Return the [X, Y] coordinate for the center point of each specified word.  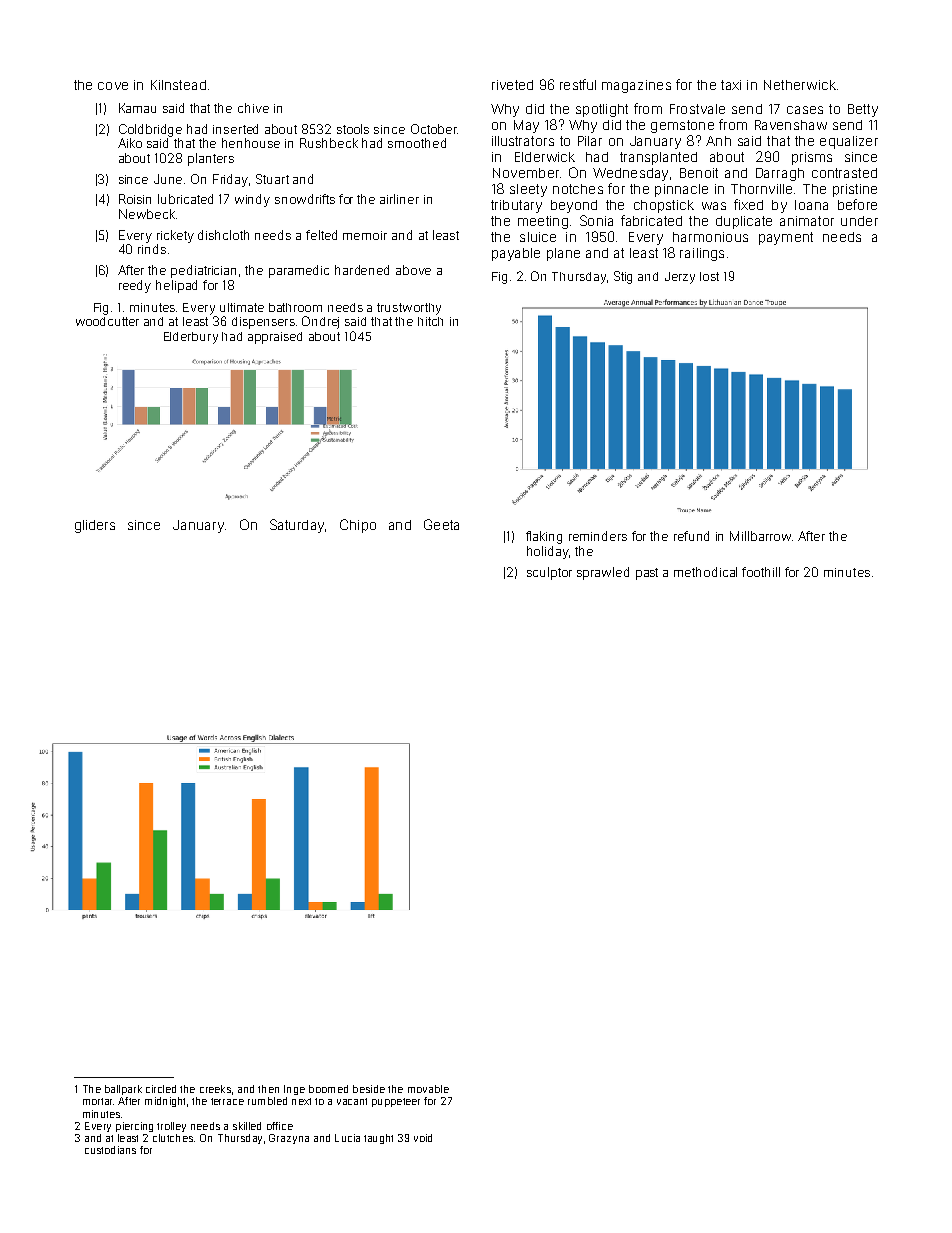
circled [161, 1089]
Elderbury [191, 338]
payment [786, 238]
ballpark [123, 1090]
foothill [761, 572]
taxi [731, 85]
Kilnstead [178, 85]
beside [369, 1089]
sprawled [603, 573]
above [413, 270]
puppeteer [396, 1102]
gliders [95, 526]
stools [353, 129]
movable [428, 1089]
